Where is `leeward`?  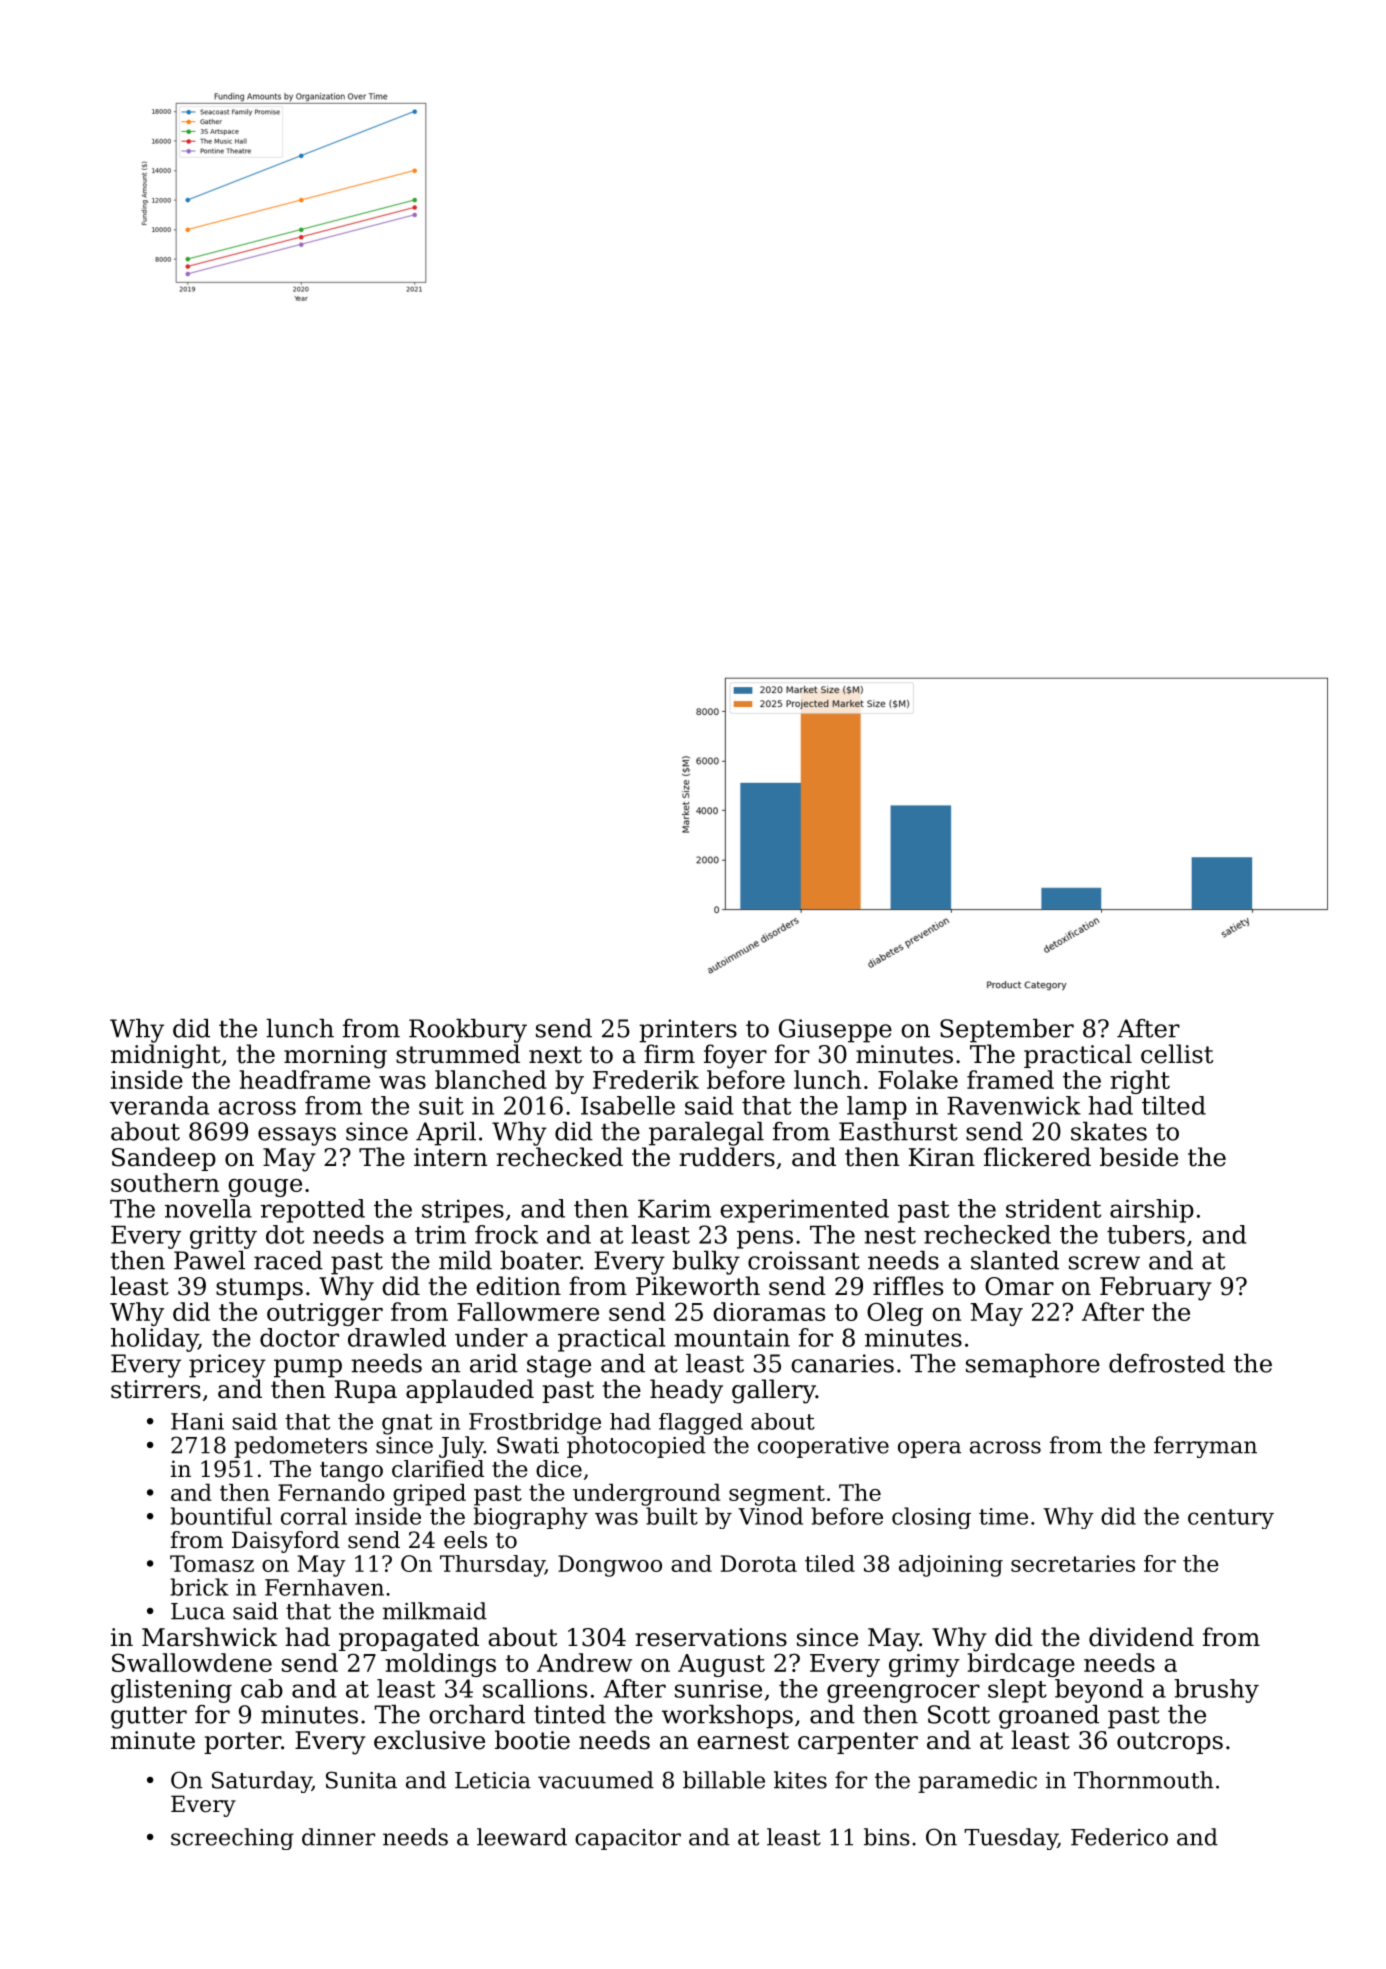
leeward is located at coordinates (522, 1837).
